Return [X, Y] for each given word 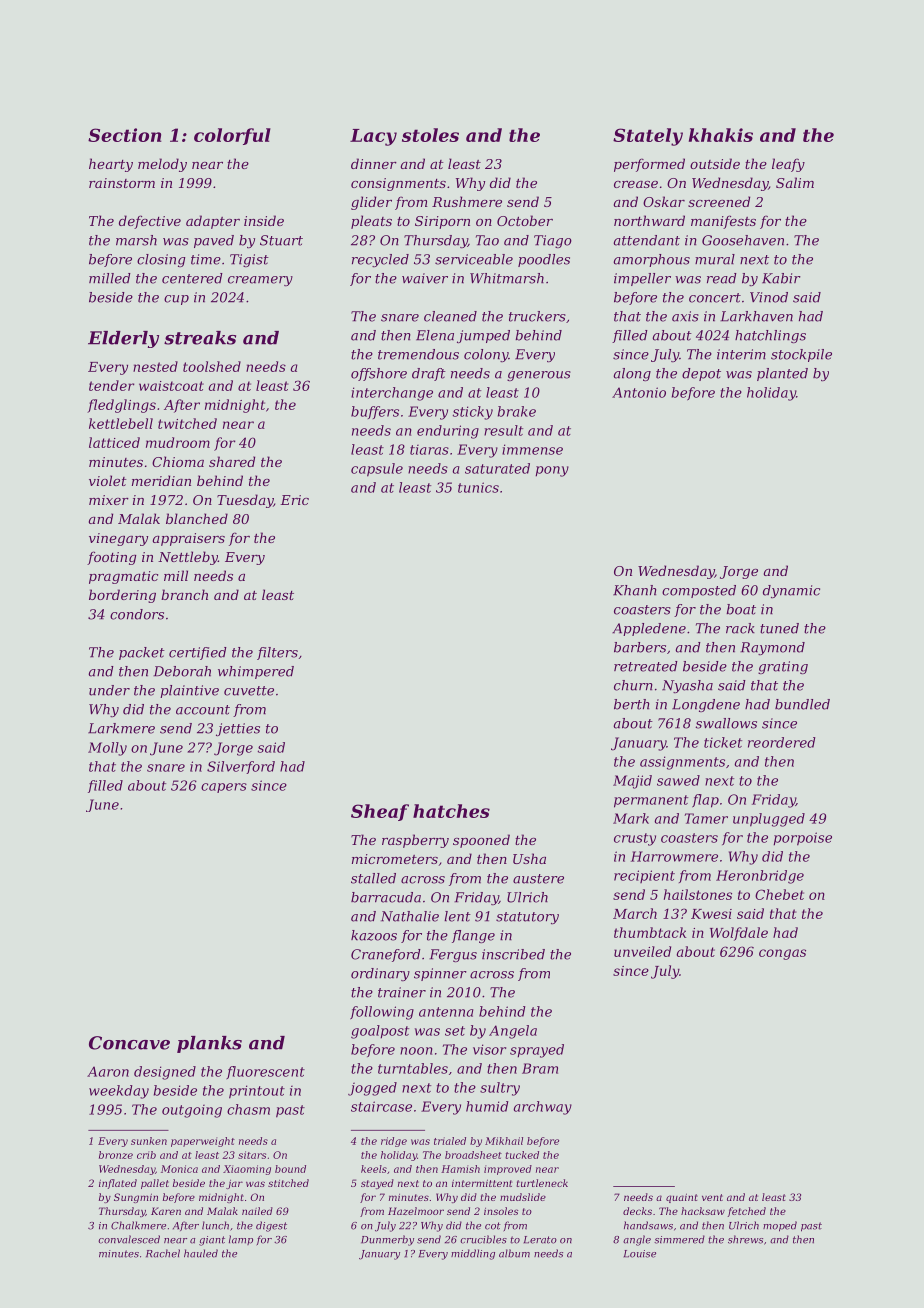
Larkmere [121, 728]
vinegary [118, 539]
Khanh [634, 590]
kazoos [374, 935]
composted [699, 591]
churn [633, 685]
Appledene [649, 629]
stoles [430, 135]
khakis [721, 135]
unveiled [642, 951]
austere [538, 879]
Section [125, 135]
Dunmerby [387, 1240]
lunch [215, 1225]
